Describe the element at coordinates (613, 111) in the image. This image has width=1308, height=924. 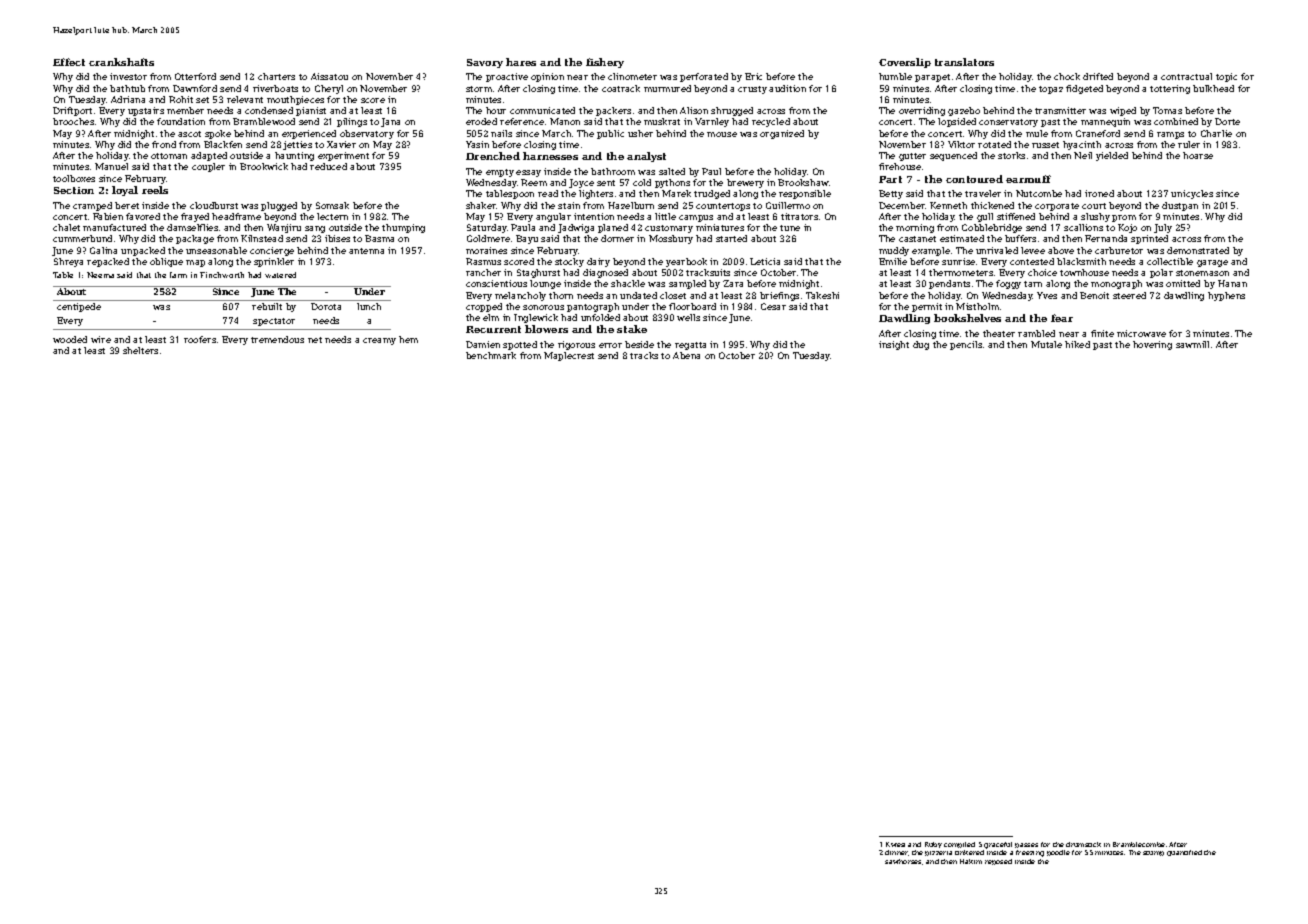
I see `packers` at that location.
